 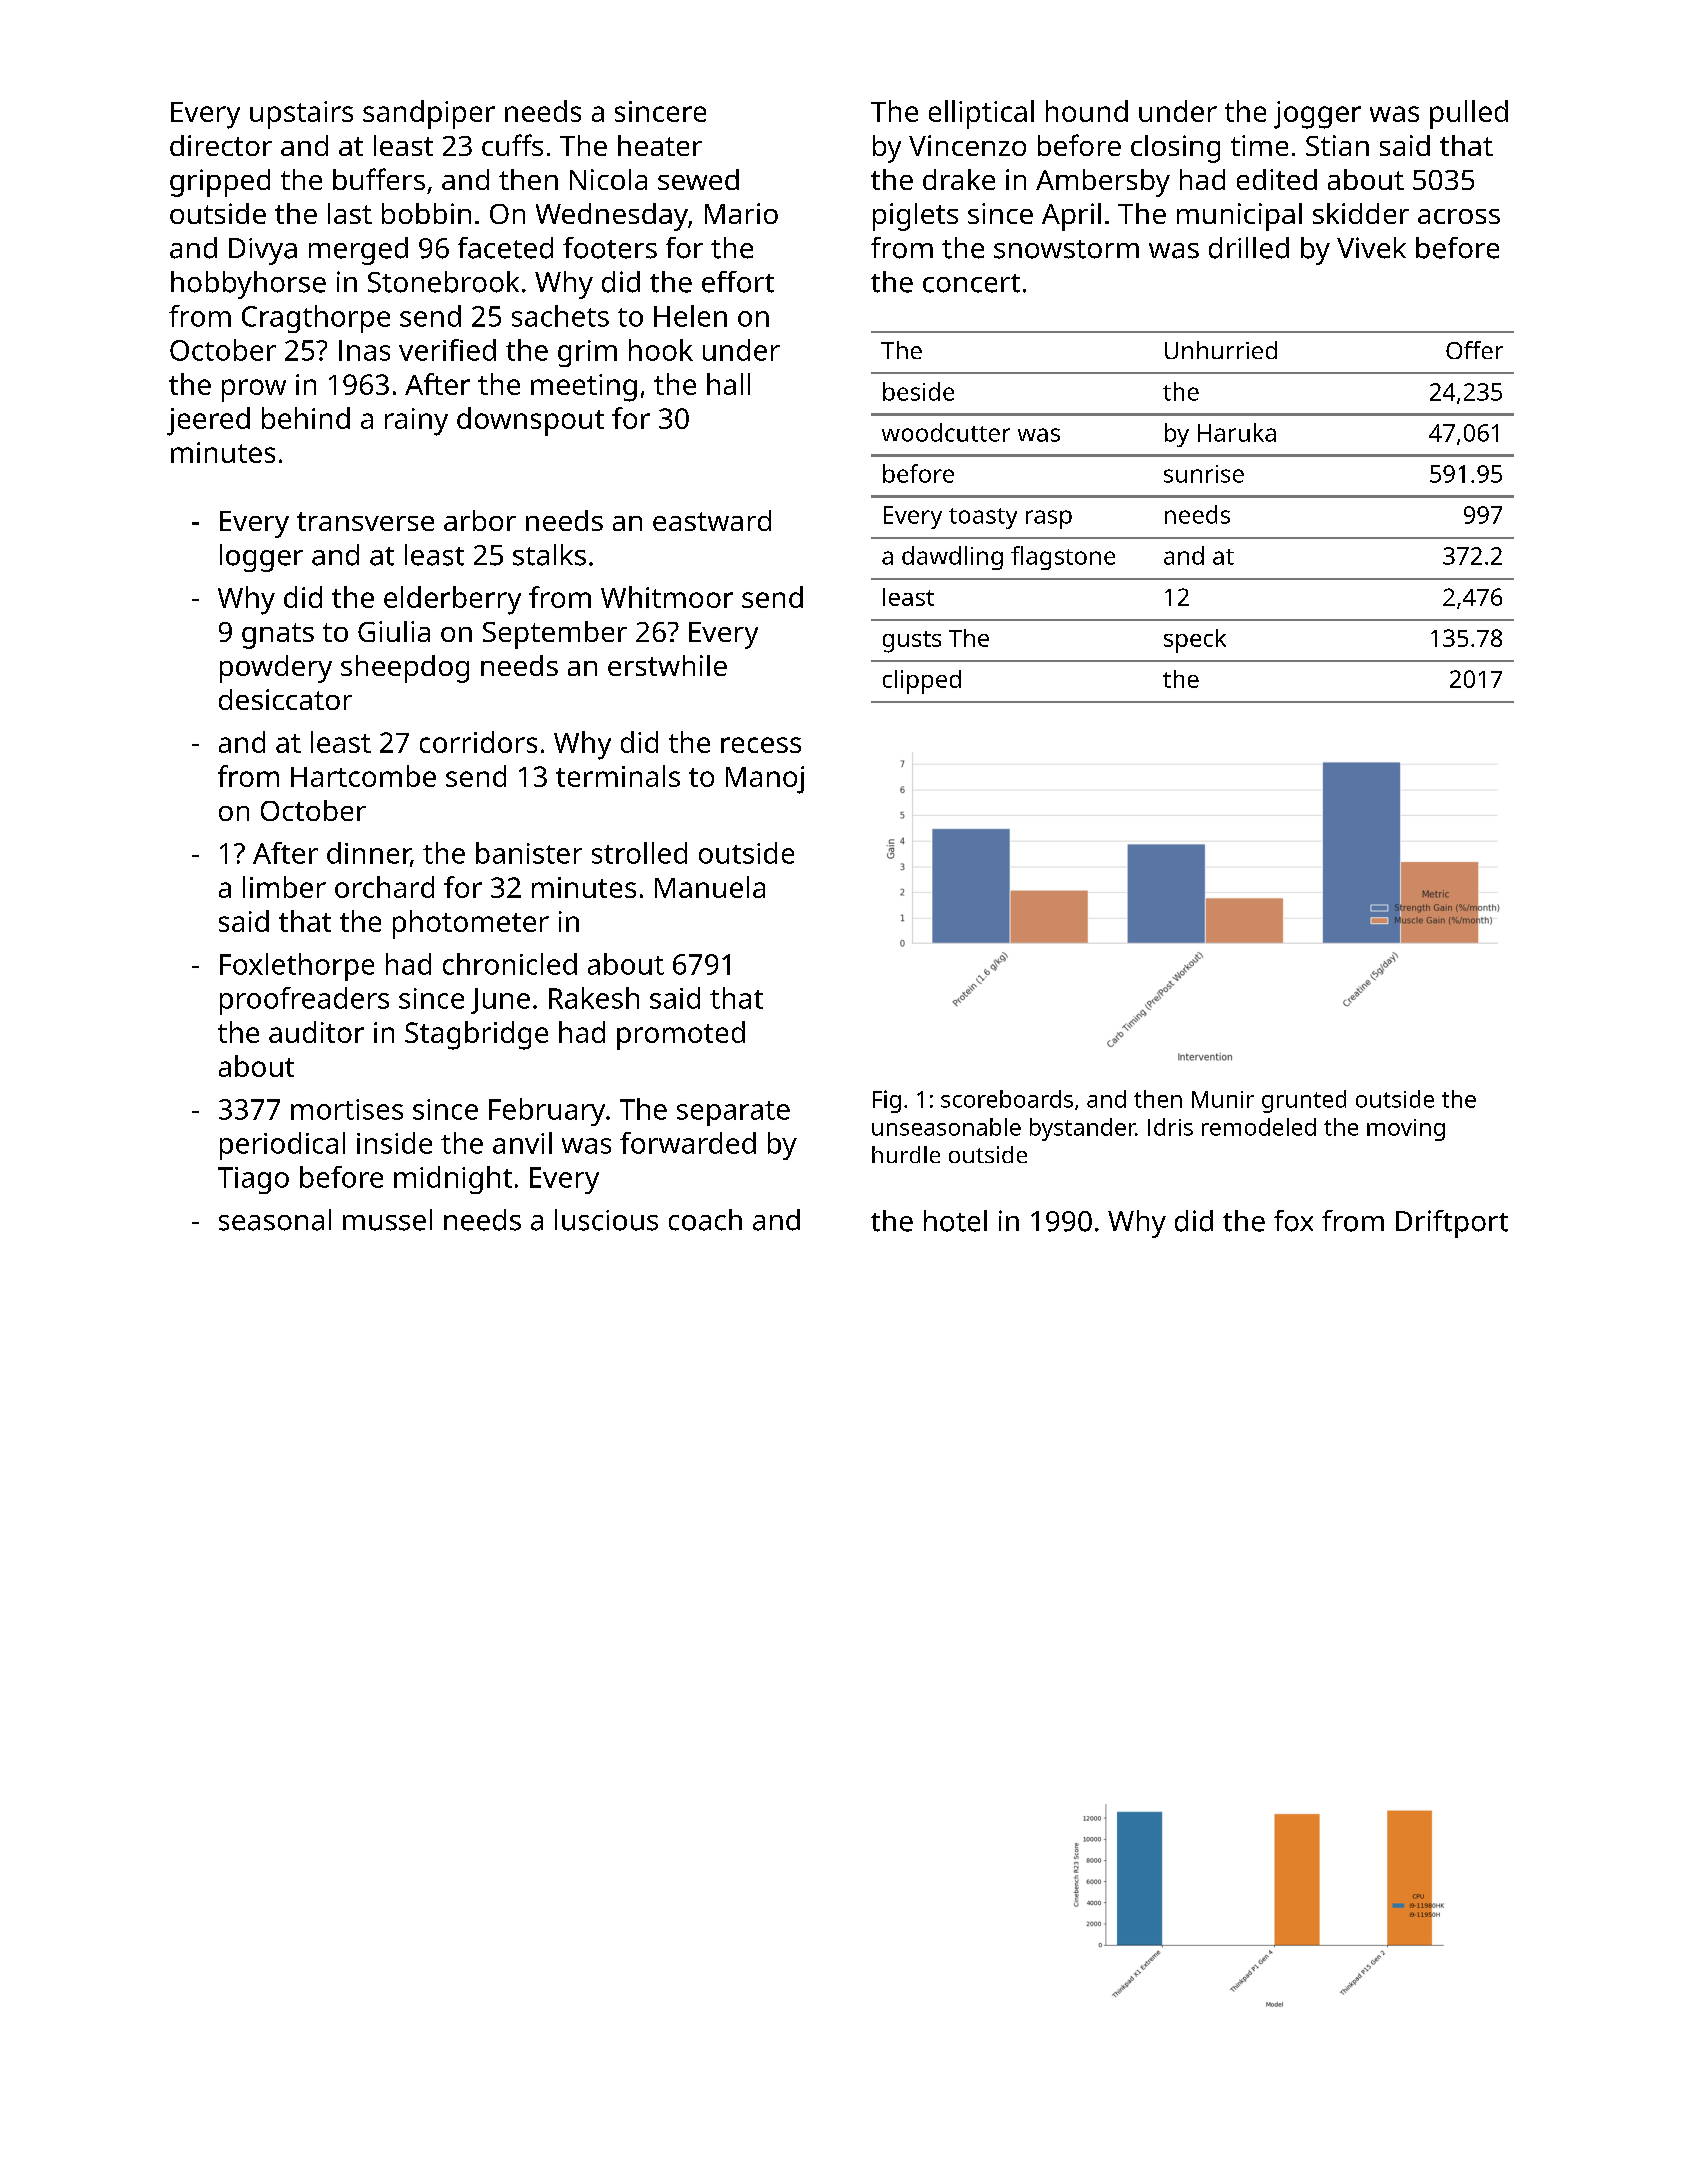 What do you see at coordinates (394, 1143) in the screenshot?
I see `inside` at bounding box center [394, 1143].
